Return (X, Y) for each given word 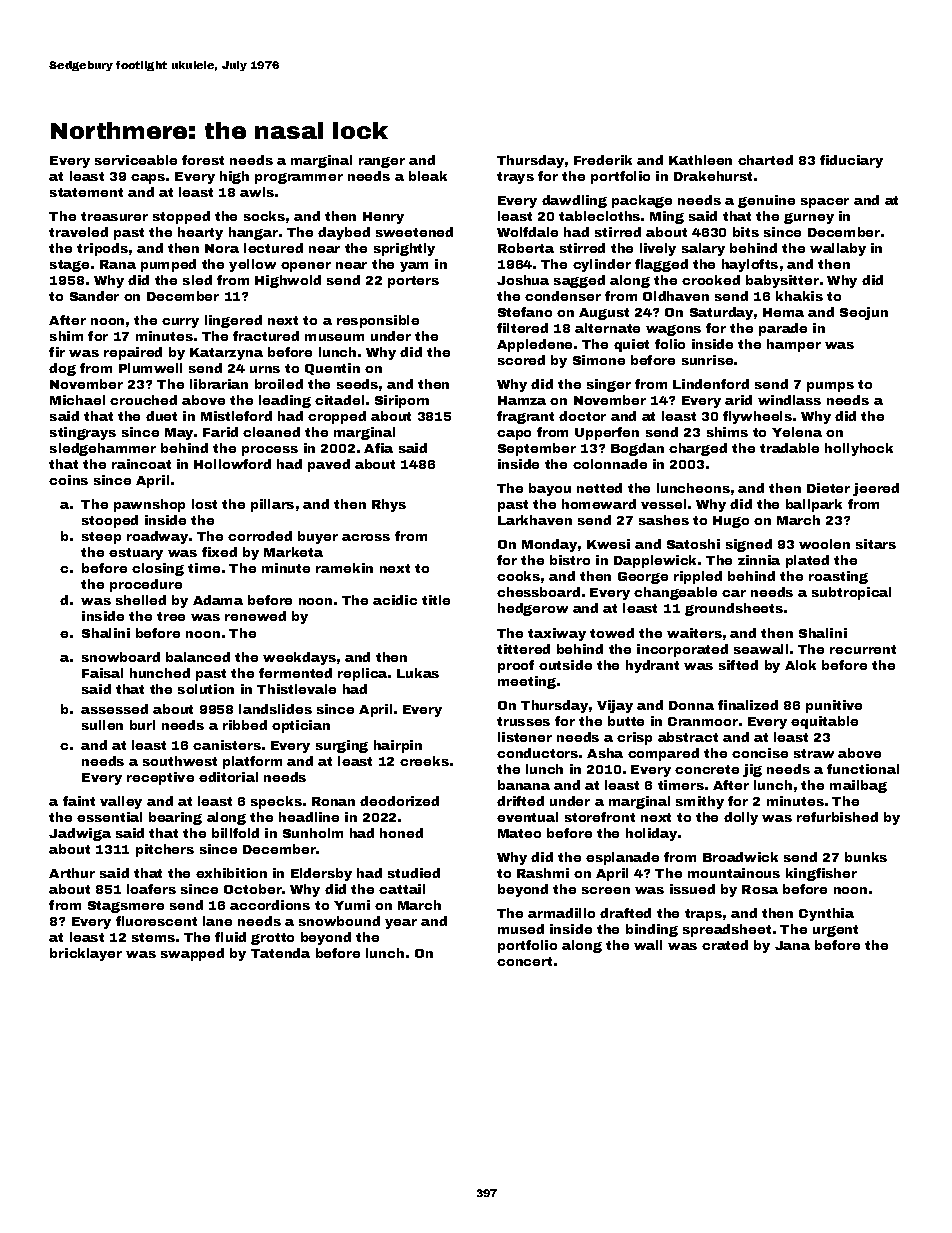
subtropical (851, 593)
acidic (395, 600)
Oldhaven (676, 296)
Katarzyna (226, 354)
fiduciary (851, 161)
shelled (141, 600)
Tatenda (280, 953)
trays (515, 178)
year (401, 924)
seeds (357, 384)
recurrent (863, 649)
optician (301, 726)
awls (257, 192)
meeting (527, 682)
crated (725, 945)
